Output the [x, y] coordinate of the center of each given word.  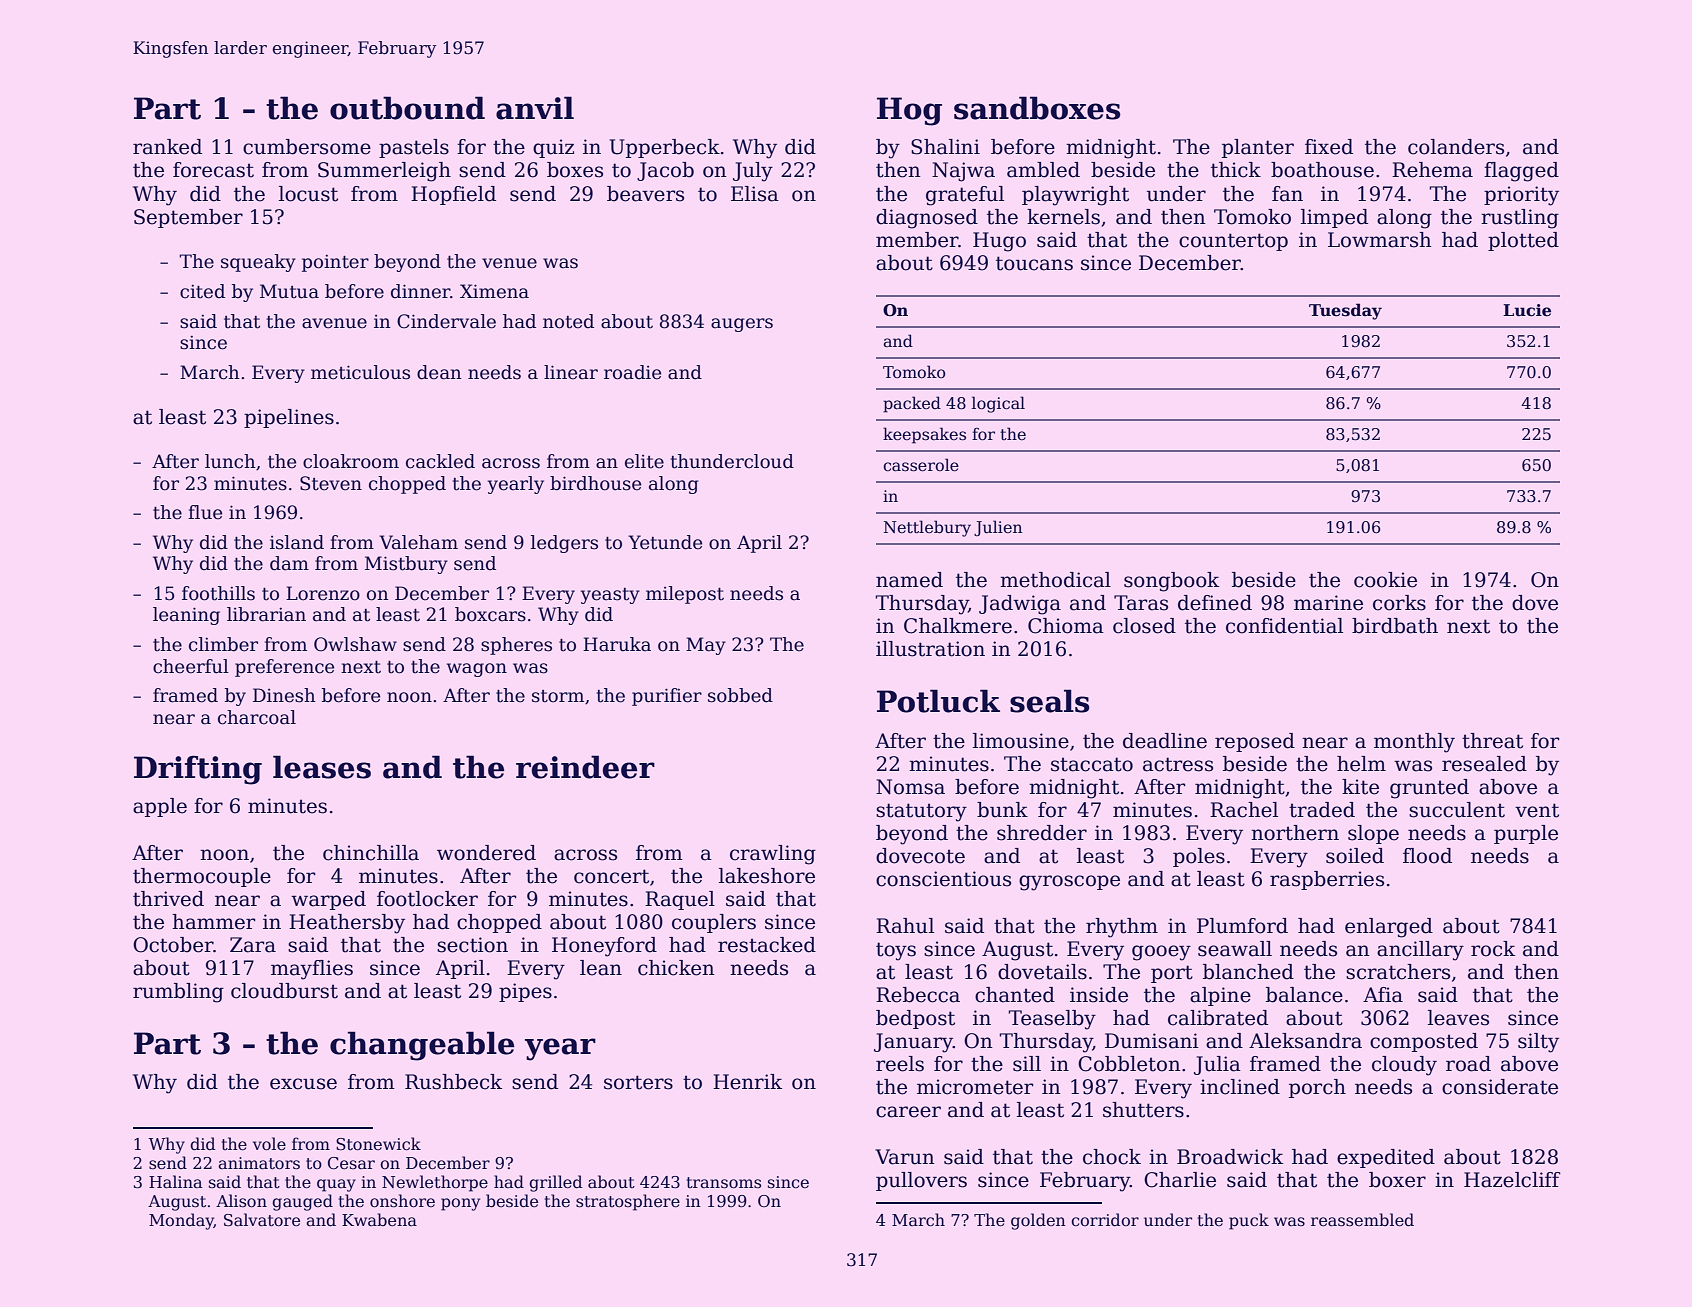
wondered [486, 853]
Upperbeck [665, 148]
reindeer [585, 767]
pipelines [289, 418]
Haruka [617, 644]
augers [742, 325]
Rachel [1244, 810]
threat [1492, 741]
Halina [175, 1182]
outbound [407, 108]
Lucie [1527, 310]
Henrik [747, 1082]
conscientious [943, 879]
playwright [1075, 196]
